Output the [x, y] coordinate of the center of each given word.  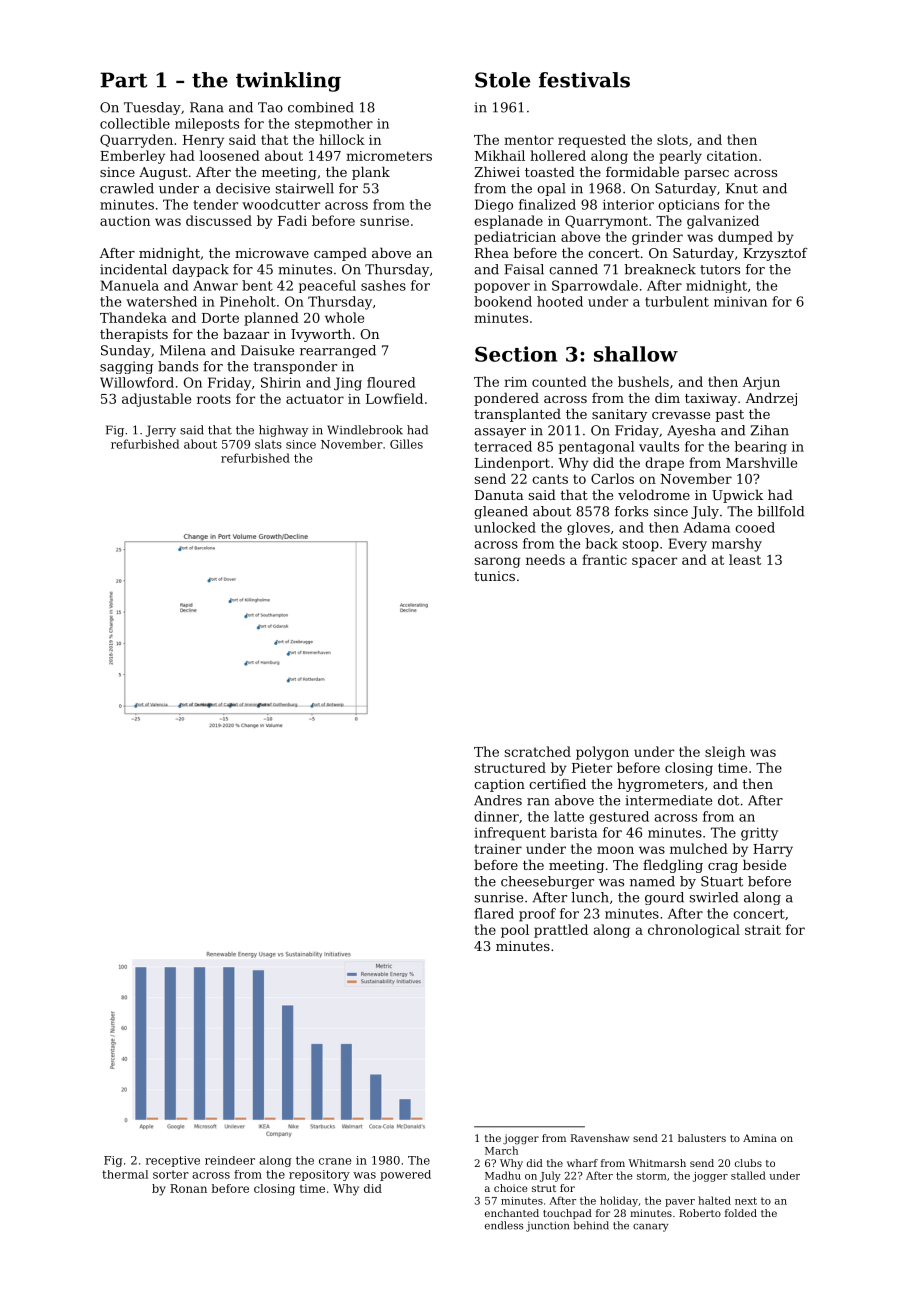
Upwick [737, 496]
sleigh [725, 753]
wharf [582, 1163]
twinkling [288, 82]
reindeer [230, 1160]
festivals [584, 80]
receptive [173, 1161]
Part [123, 80]
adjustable [156, 400]
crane [335, 1161]
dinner [496, 816]
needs [545, 559]
